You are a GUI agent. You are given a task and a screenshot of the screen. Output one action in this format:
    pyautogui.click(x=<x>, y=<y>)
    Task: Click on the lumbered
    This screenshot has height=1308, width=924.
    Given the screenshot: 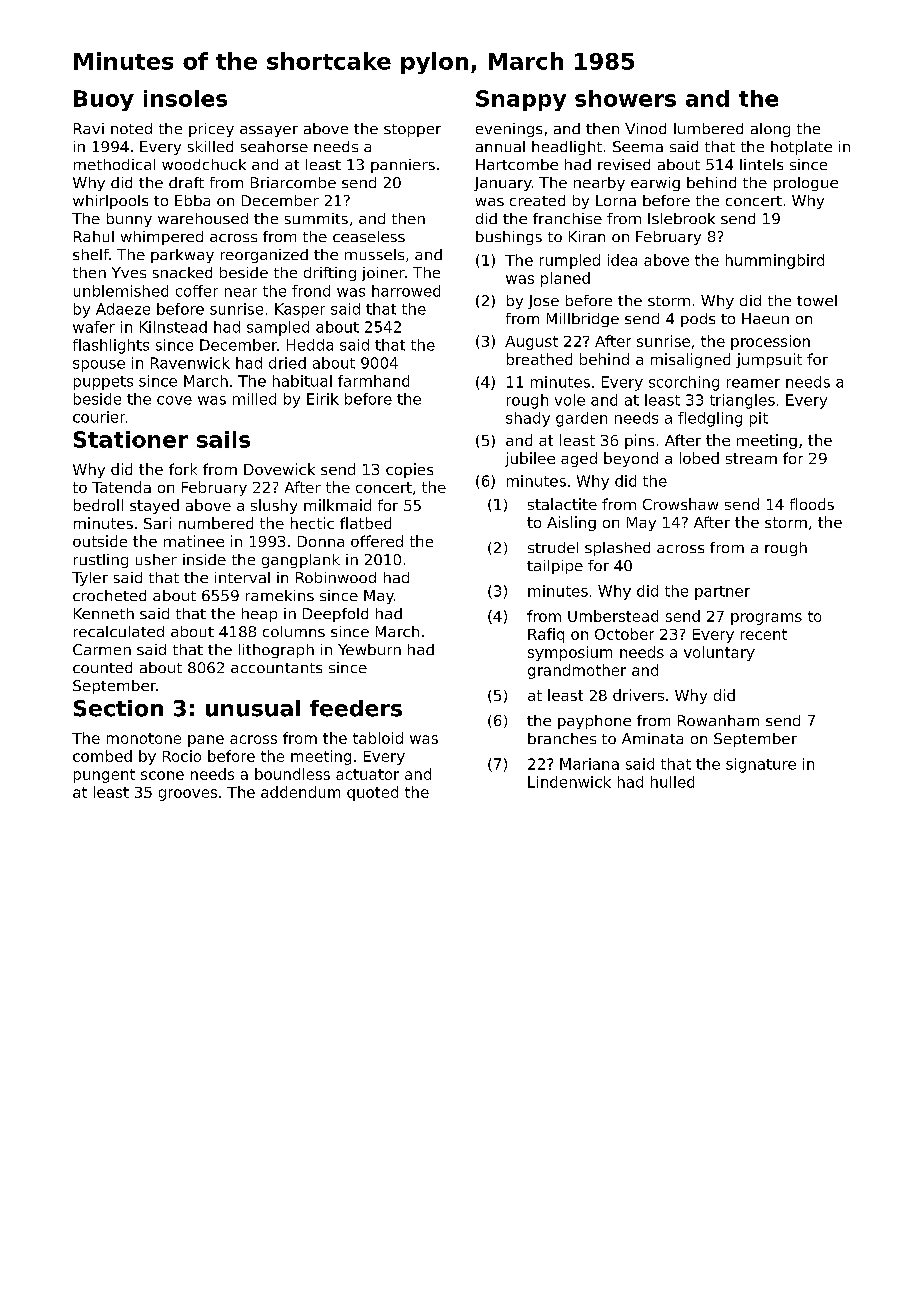 What is the action you would take?
    pyautogui.click(x=708, y=128)
